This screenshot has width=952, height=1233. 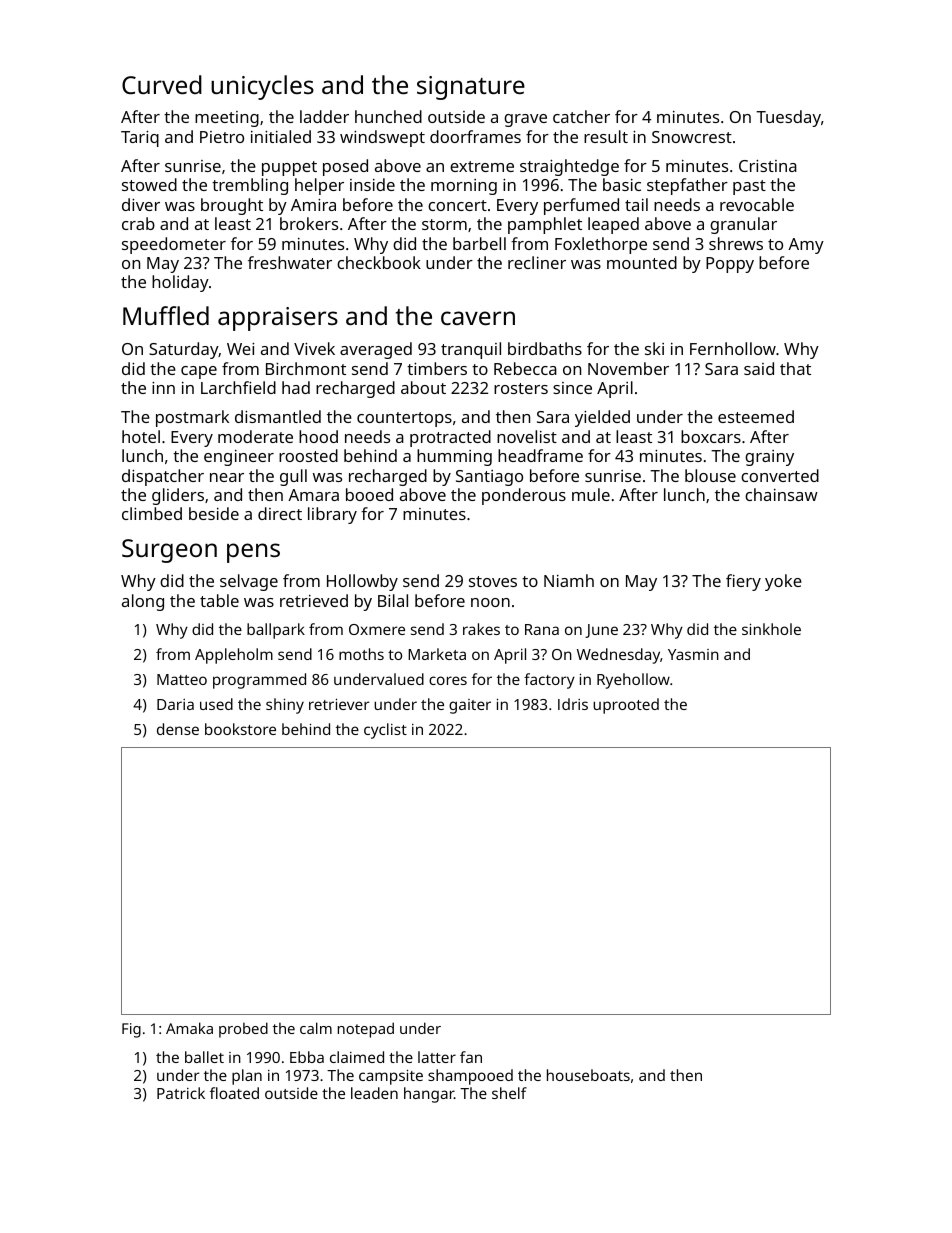 I want to click on signature, so click(x=471, y=88).
